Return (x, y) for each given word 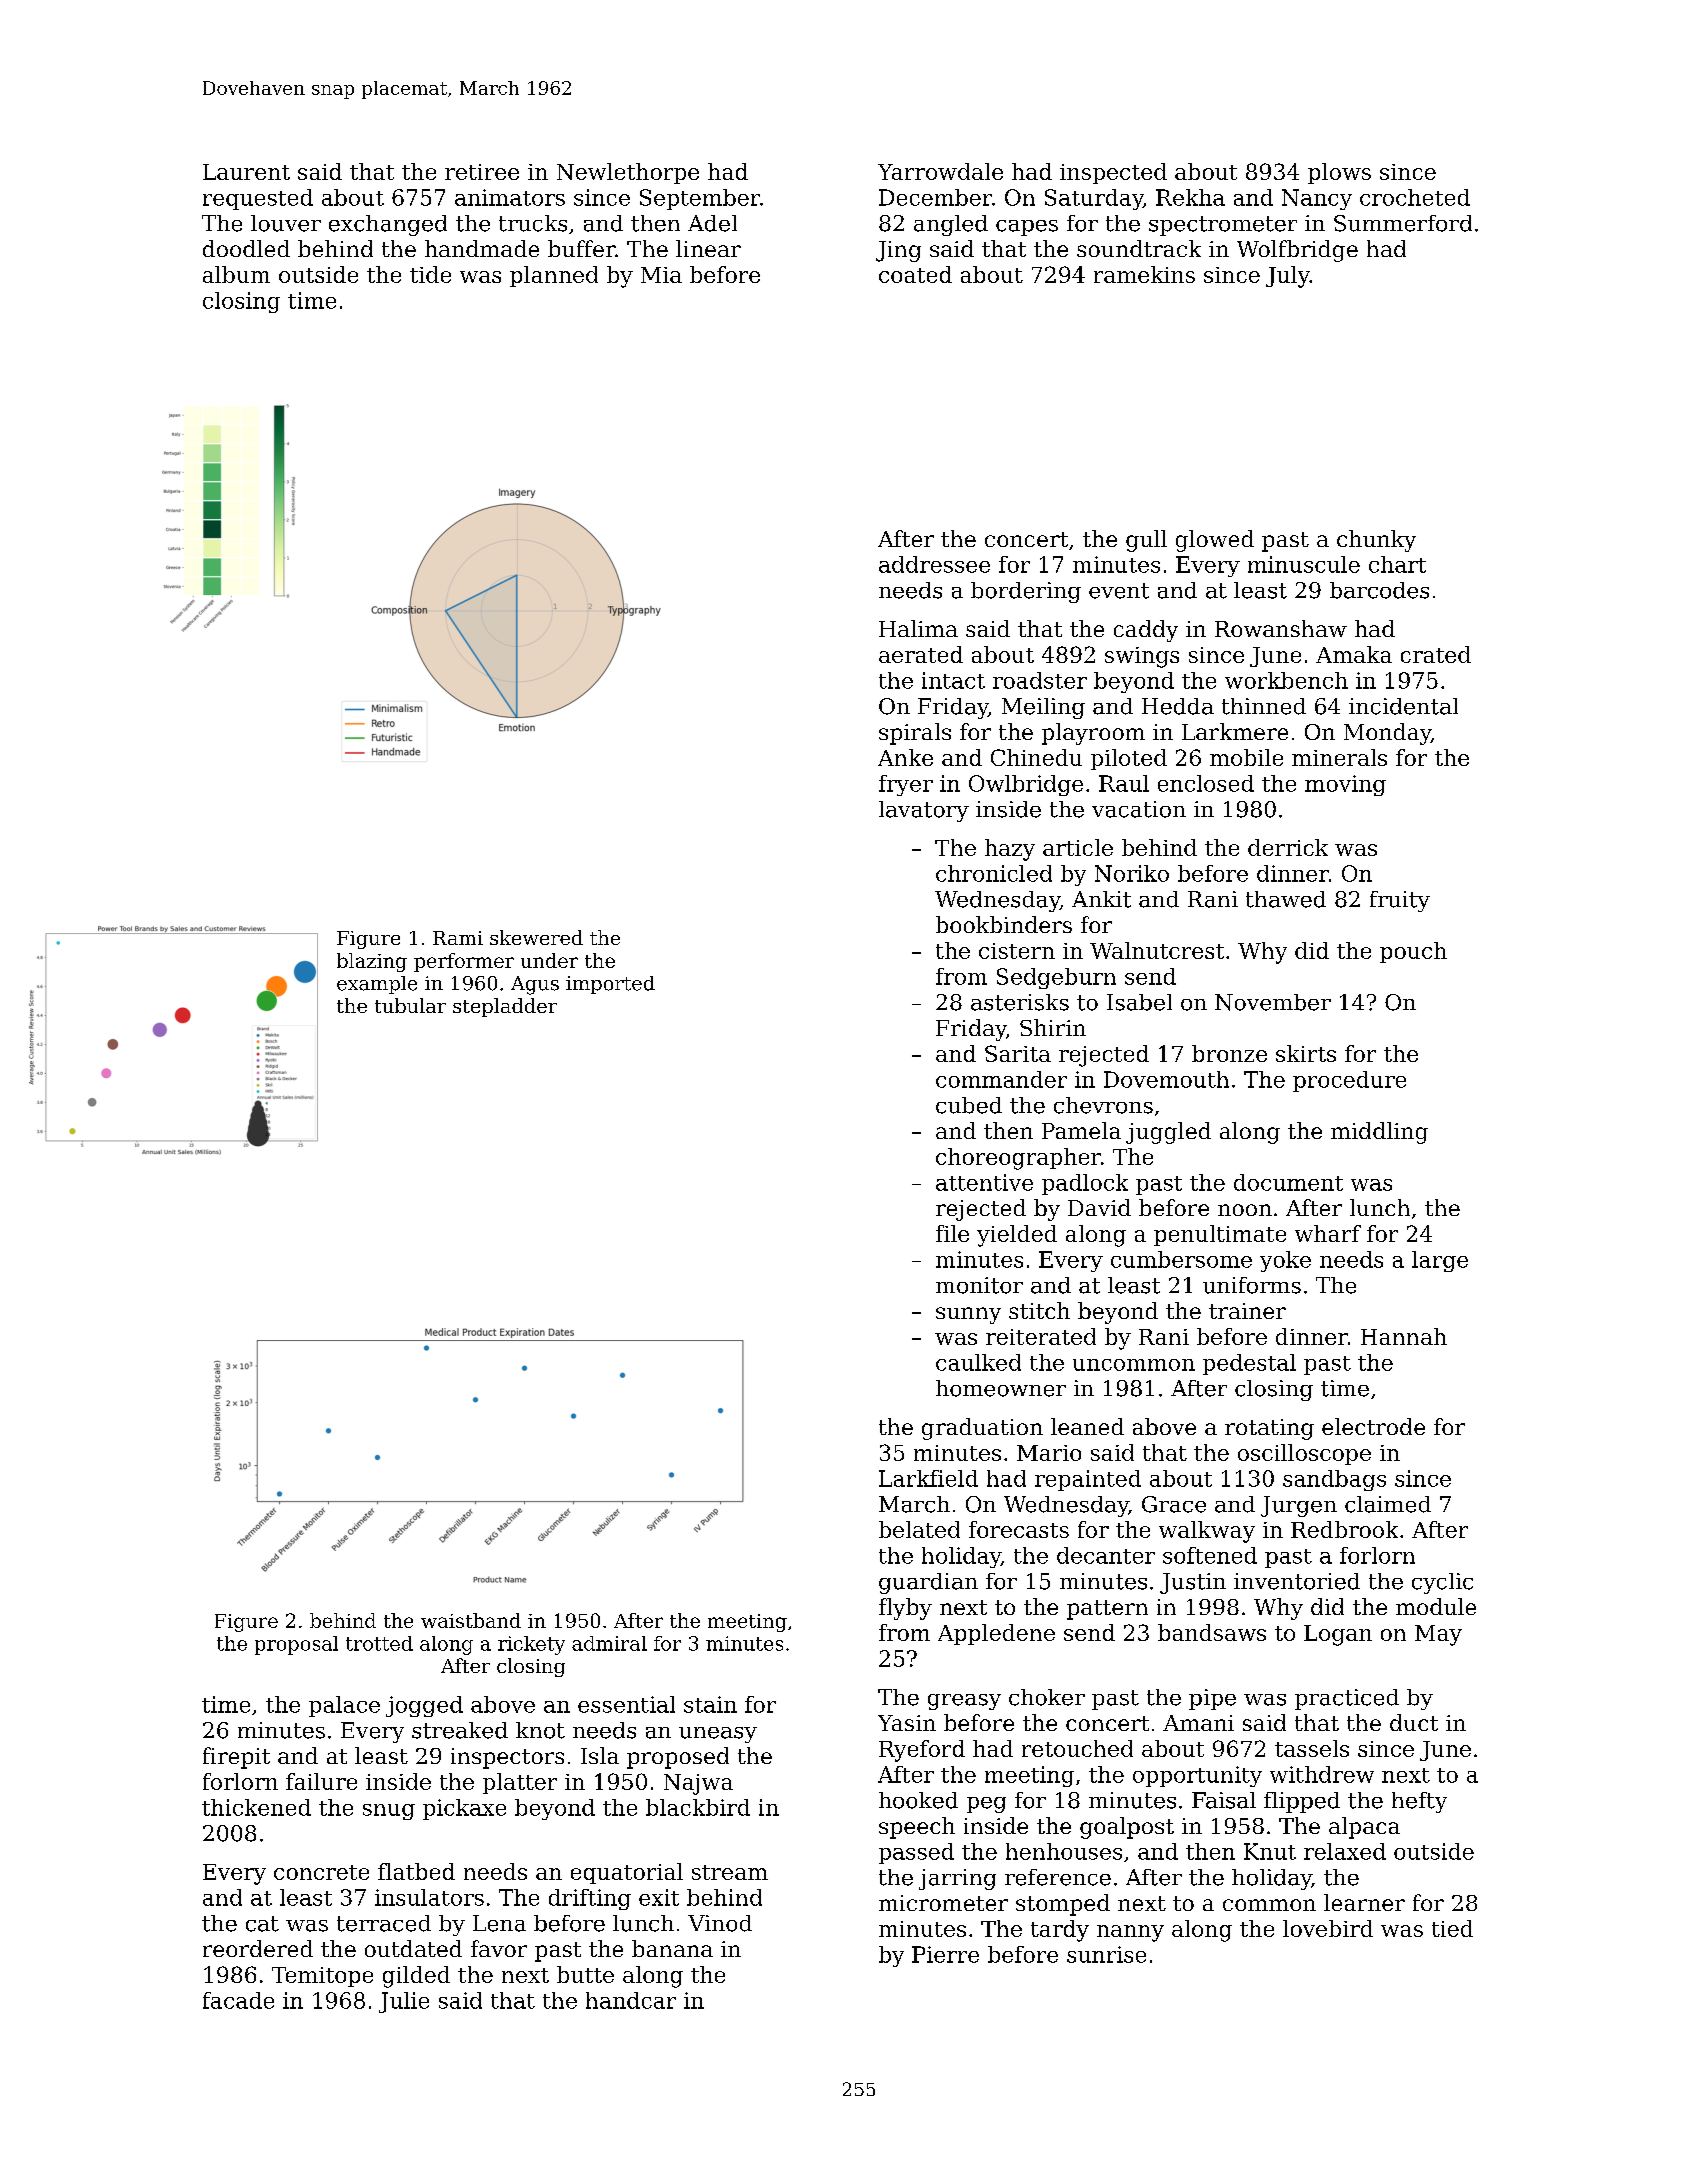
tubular (410, 1005)
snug (389, 1812)
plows (1339, 173)
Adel (712, 223)
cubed (969, 1105)
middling (1379, 1133)
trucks (533, 223)
